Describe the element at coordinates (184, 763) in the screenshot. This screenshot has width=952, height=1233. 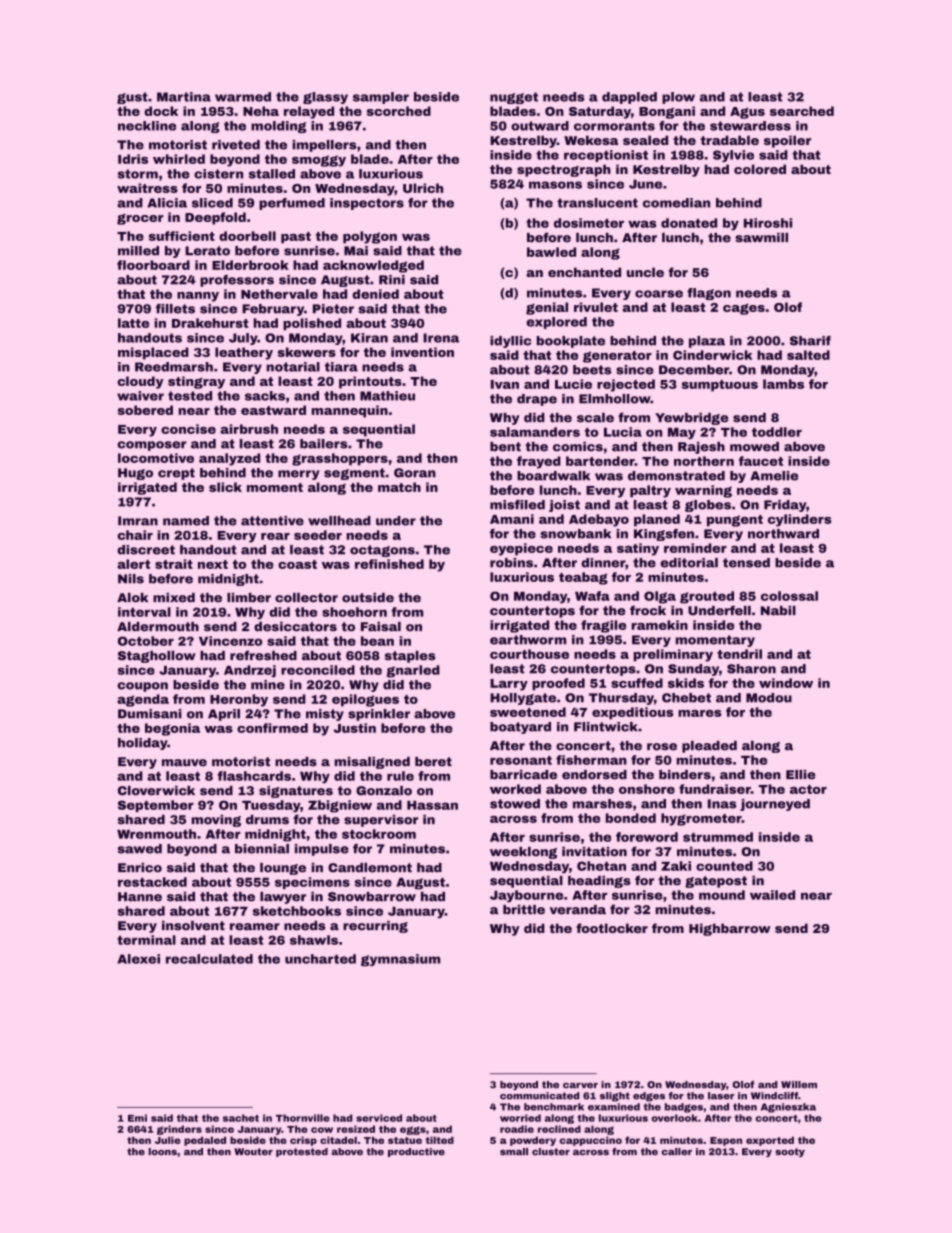
I see `mauve` at that location.
